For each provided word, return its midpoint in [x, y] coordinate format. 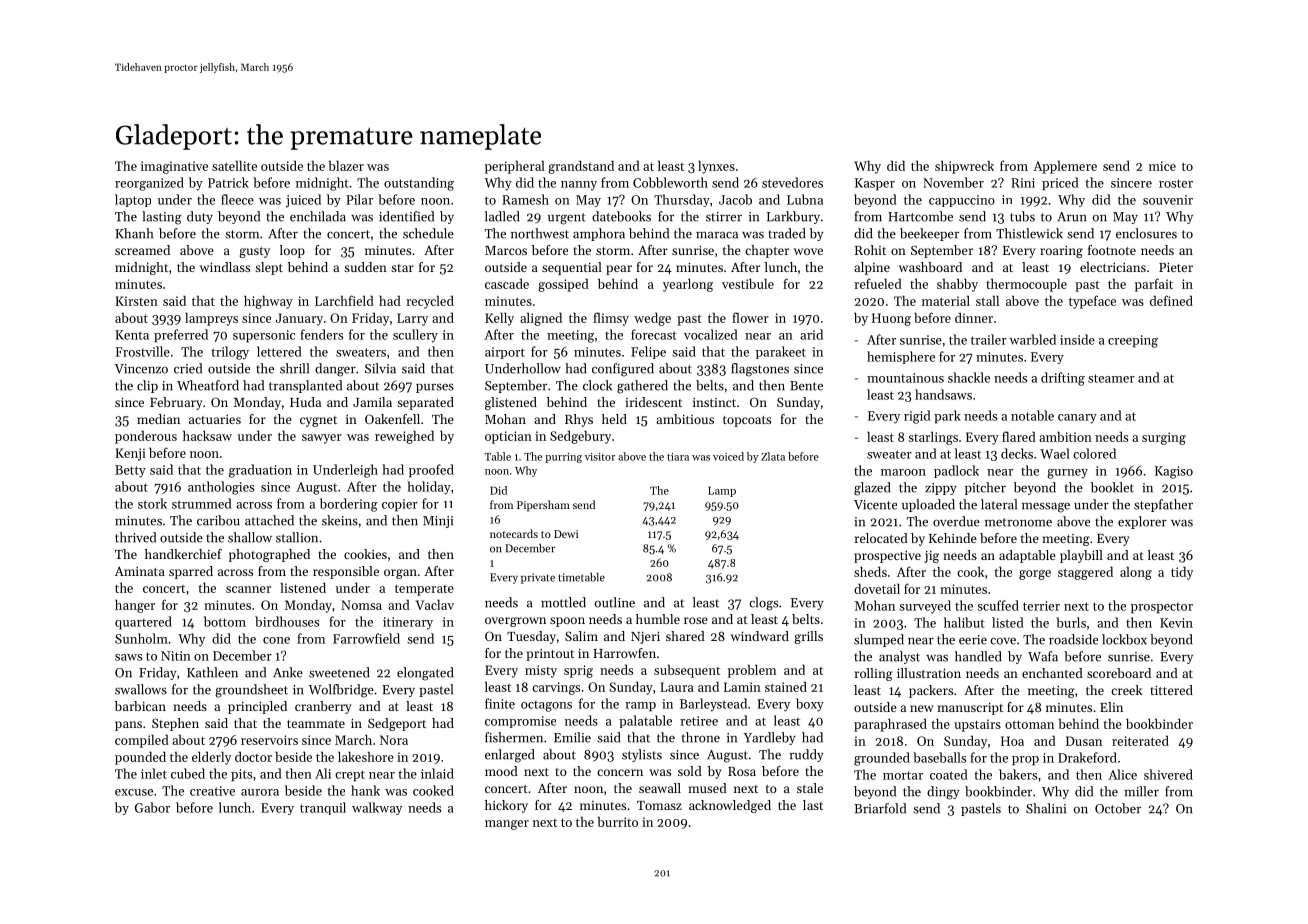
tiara [678, 457]
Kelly [499, 319]
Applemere [1065, 167]
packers [931, 691]
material [946, 300]
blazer [346, 165]
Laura [677, 687]
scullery [415, 336]
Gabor [152, 807]
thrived [135, 537]
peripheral [515, 167]
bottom [225, 621]
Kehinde [953, 538]
